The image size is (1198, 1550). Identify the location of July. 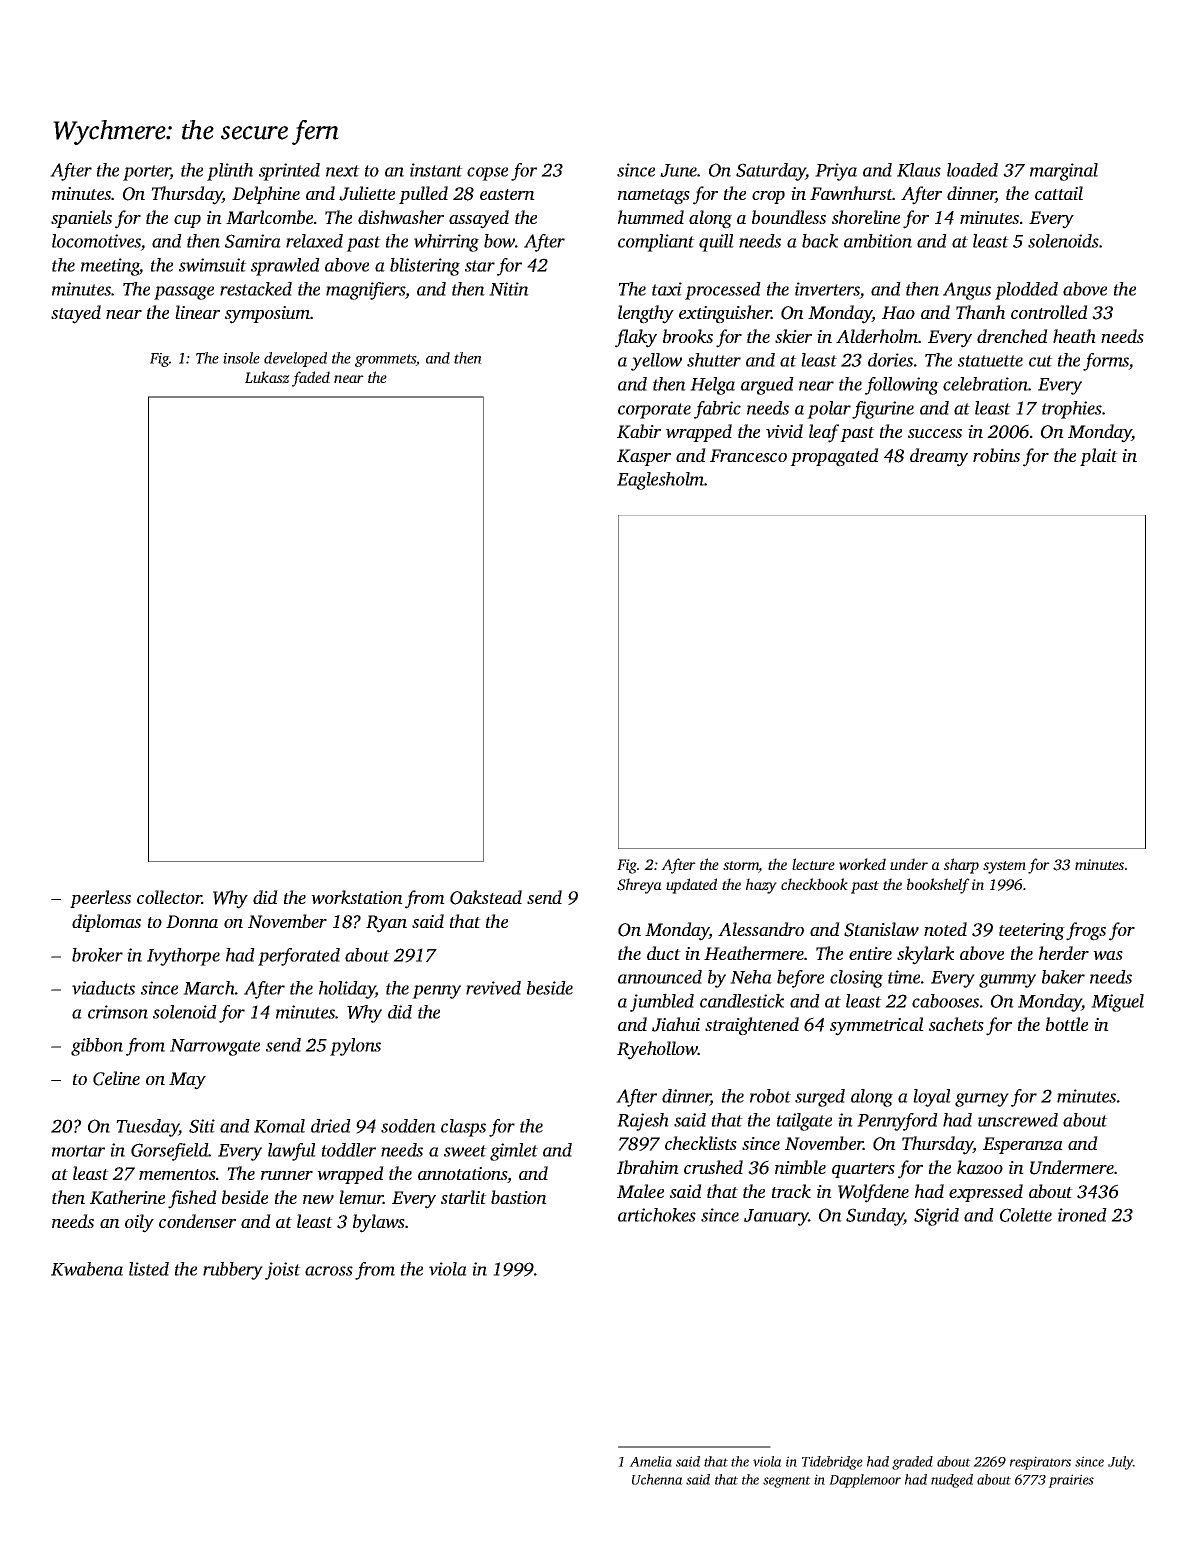
(1120, 1463).
